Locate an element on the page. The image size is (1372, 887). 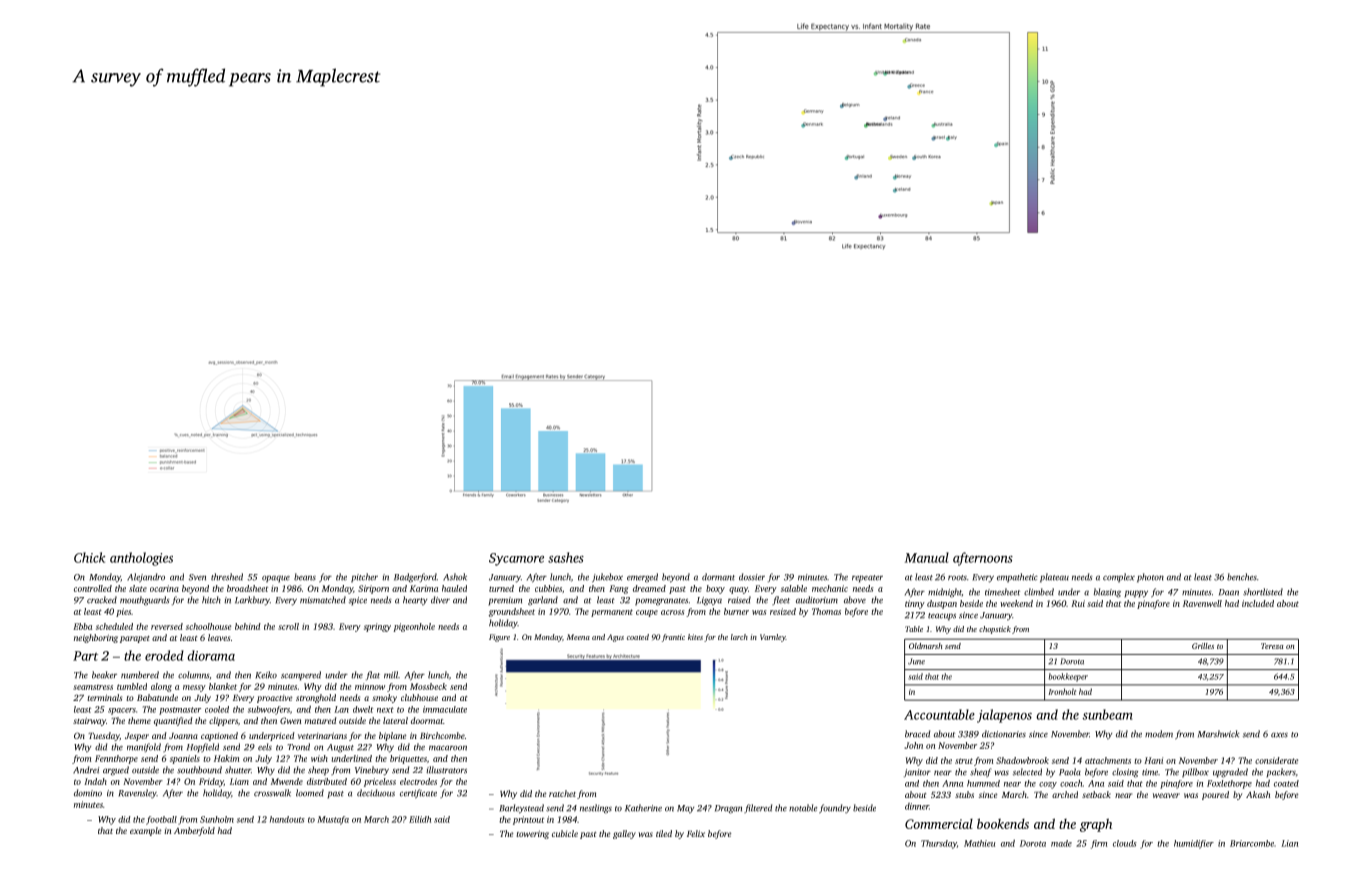
Manual is located at coordinates (927, 557).
